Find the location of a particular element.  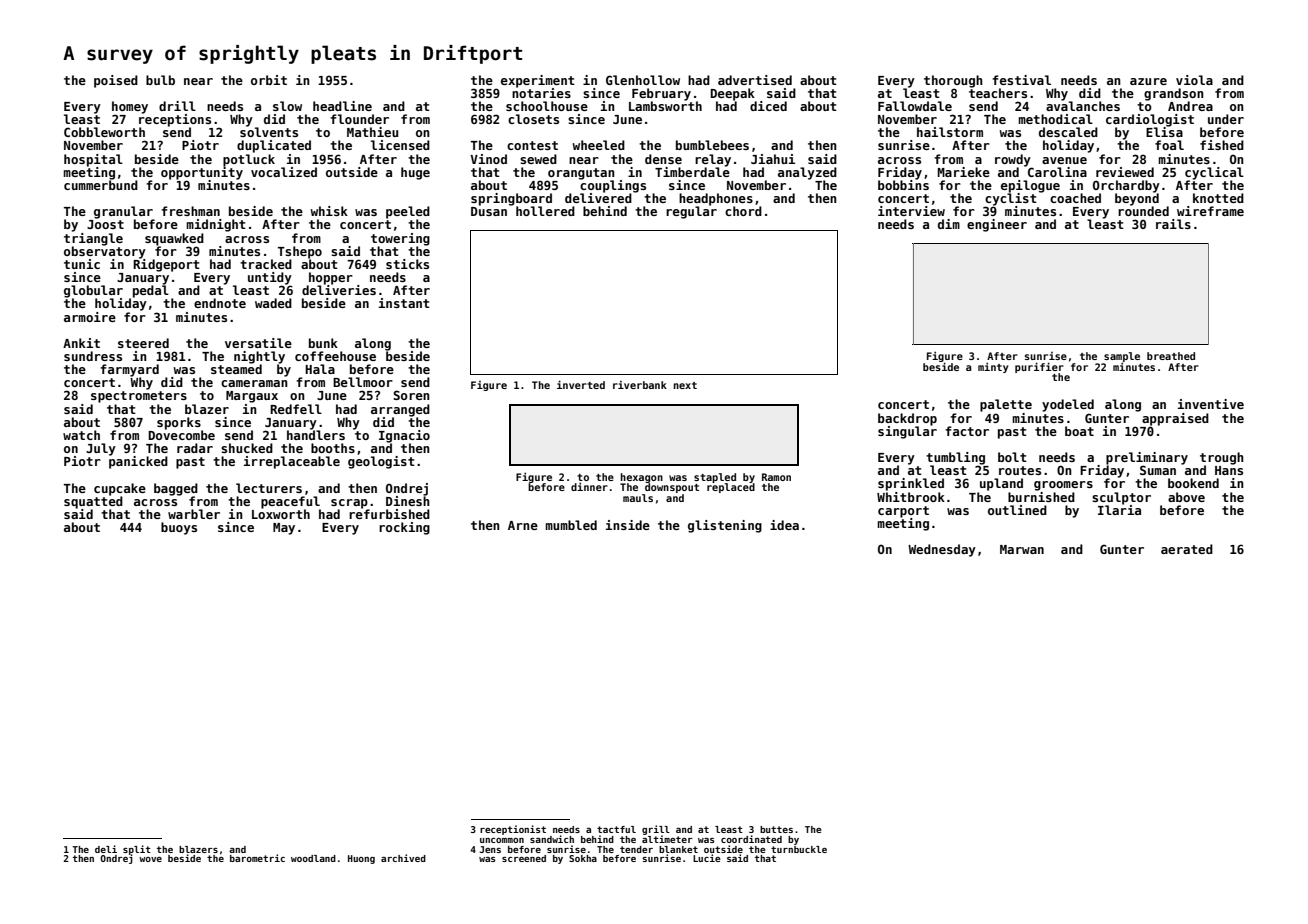

split is located at coordinates (137, 850).
